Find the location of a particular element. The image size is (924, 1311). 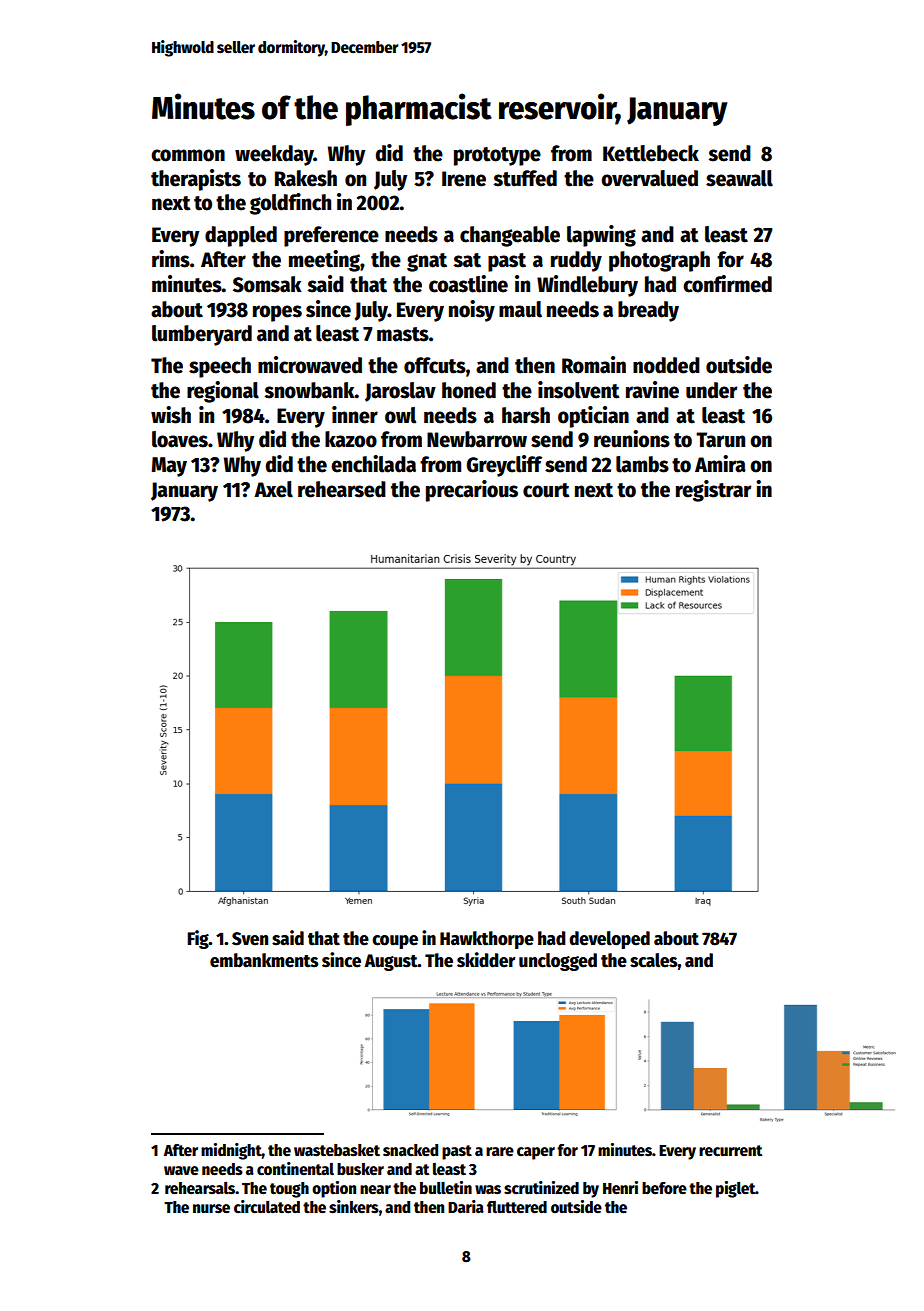

registrar is located at coordinates (713, 491).
